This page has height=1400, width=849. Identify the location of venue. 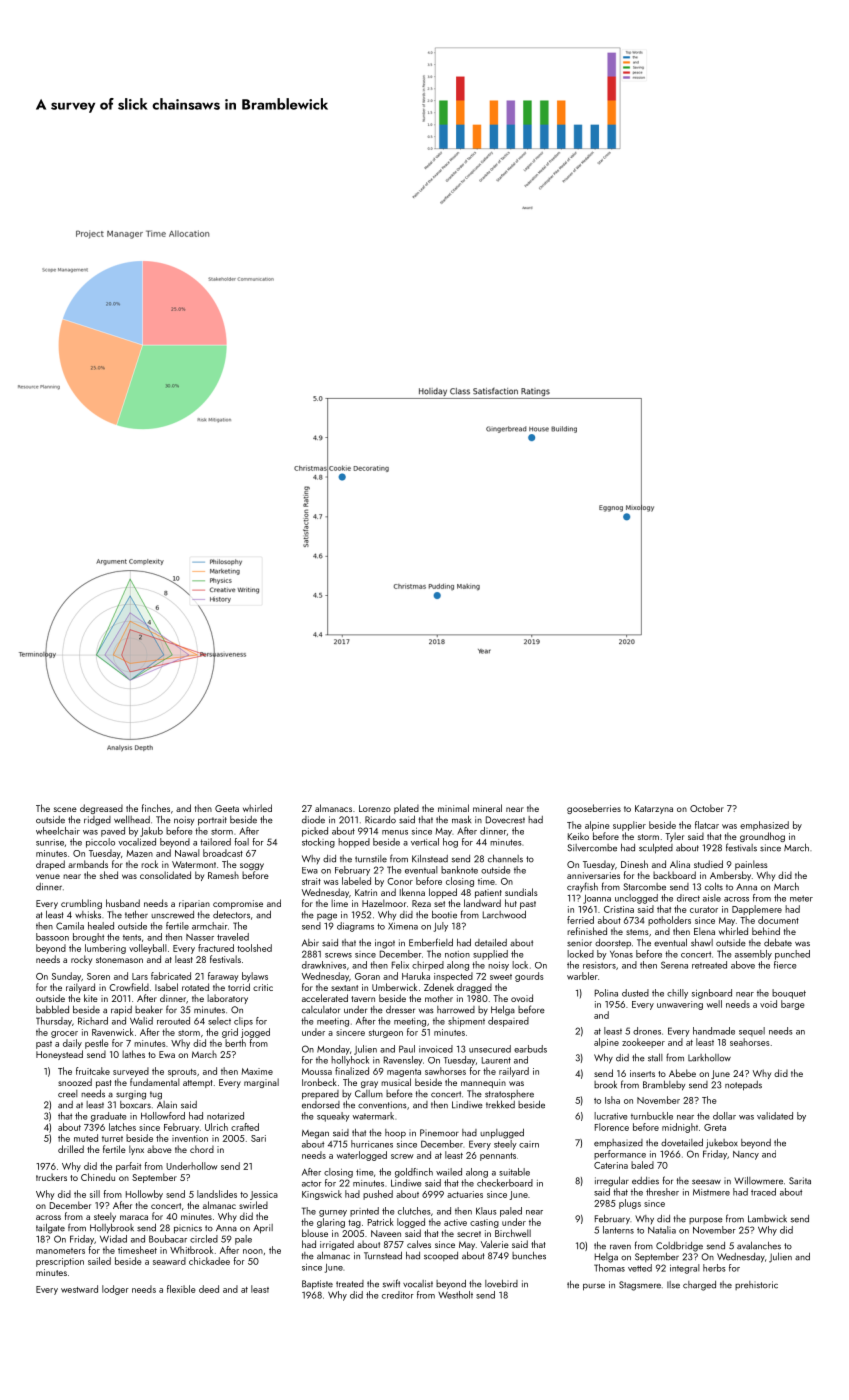
(48, 876).
